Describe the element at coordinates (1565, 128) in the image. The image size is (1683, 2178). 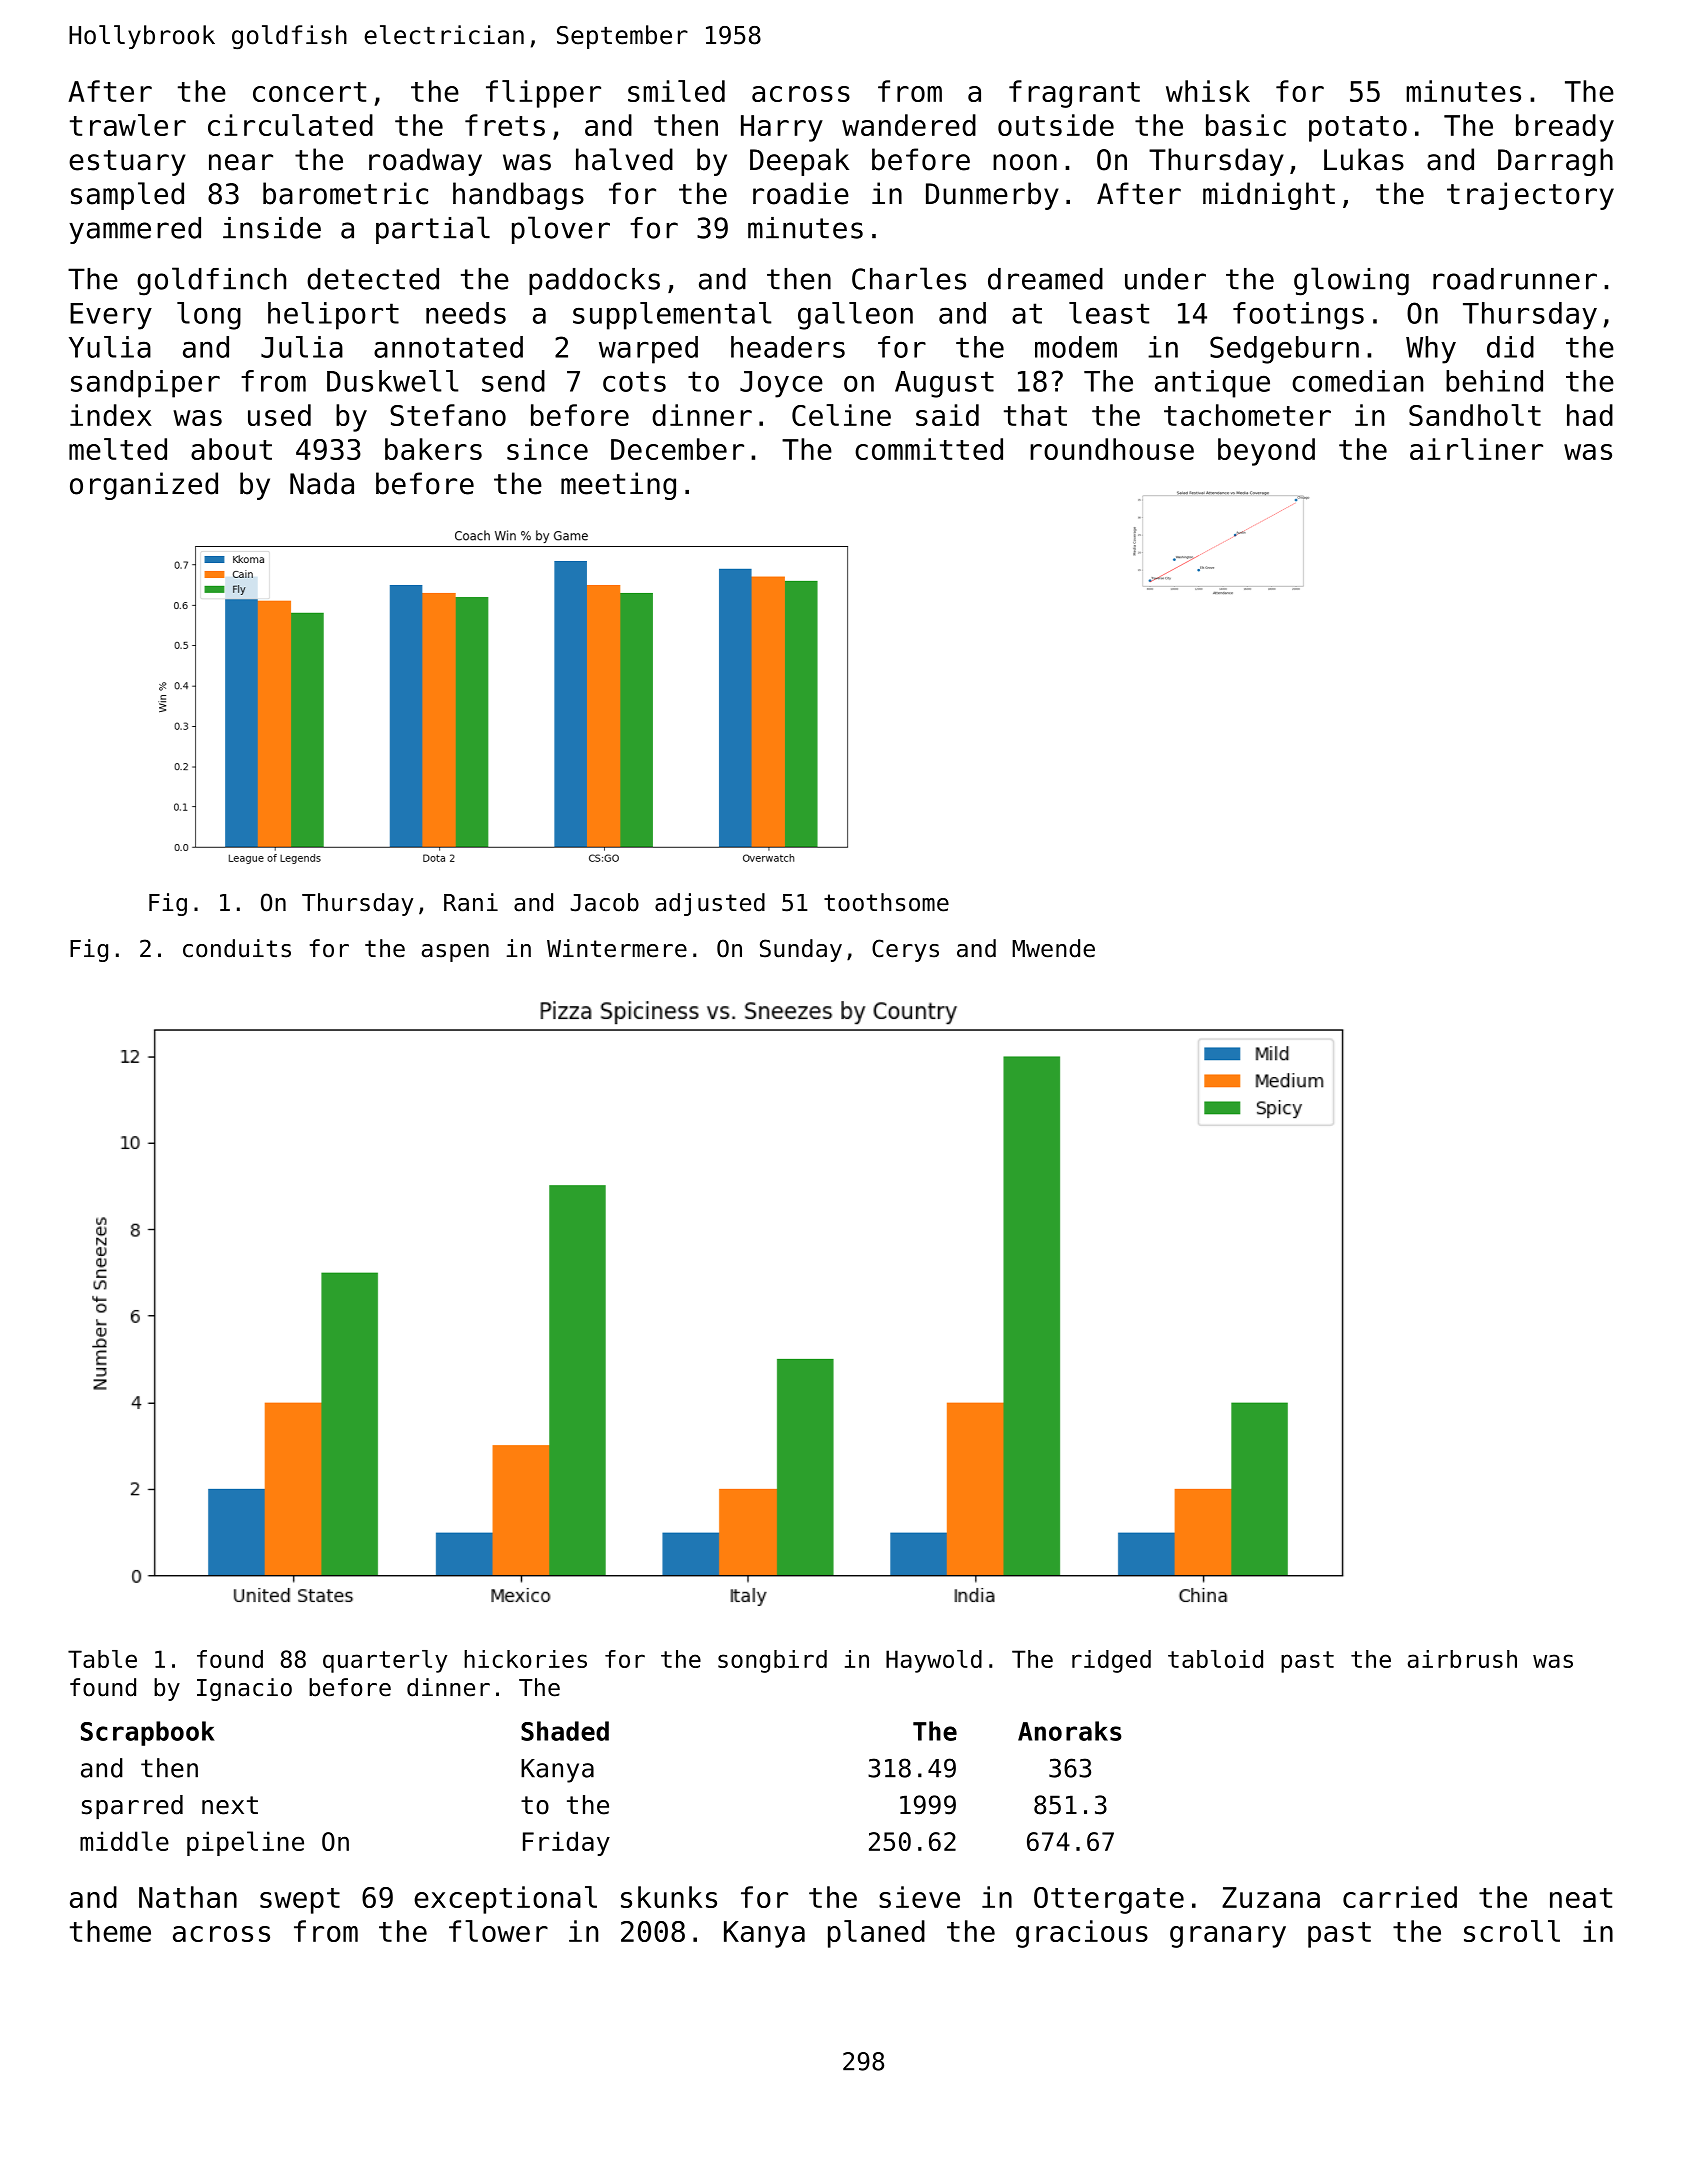
I see `bready` at that location.
